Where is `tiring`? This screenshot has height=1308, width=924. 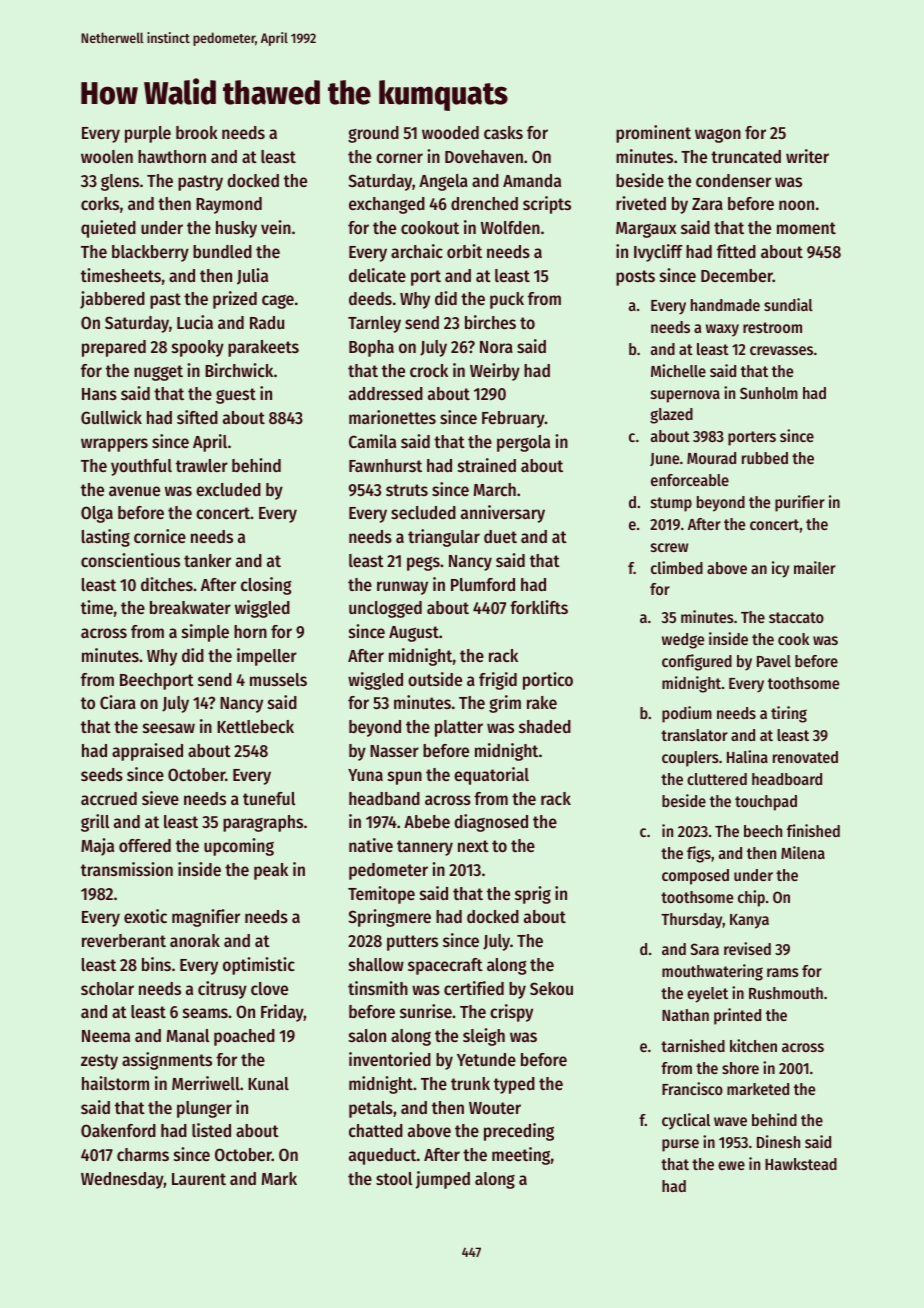
tiring is located at coordinates (789, 714).
